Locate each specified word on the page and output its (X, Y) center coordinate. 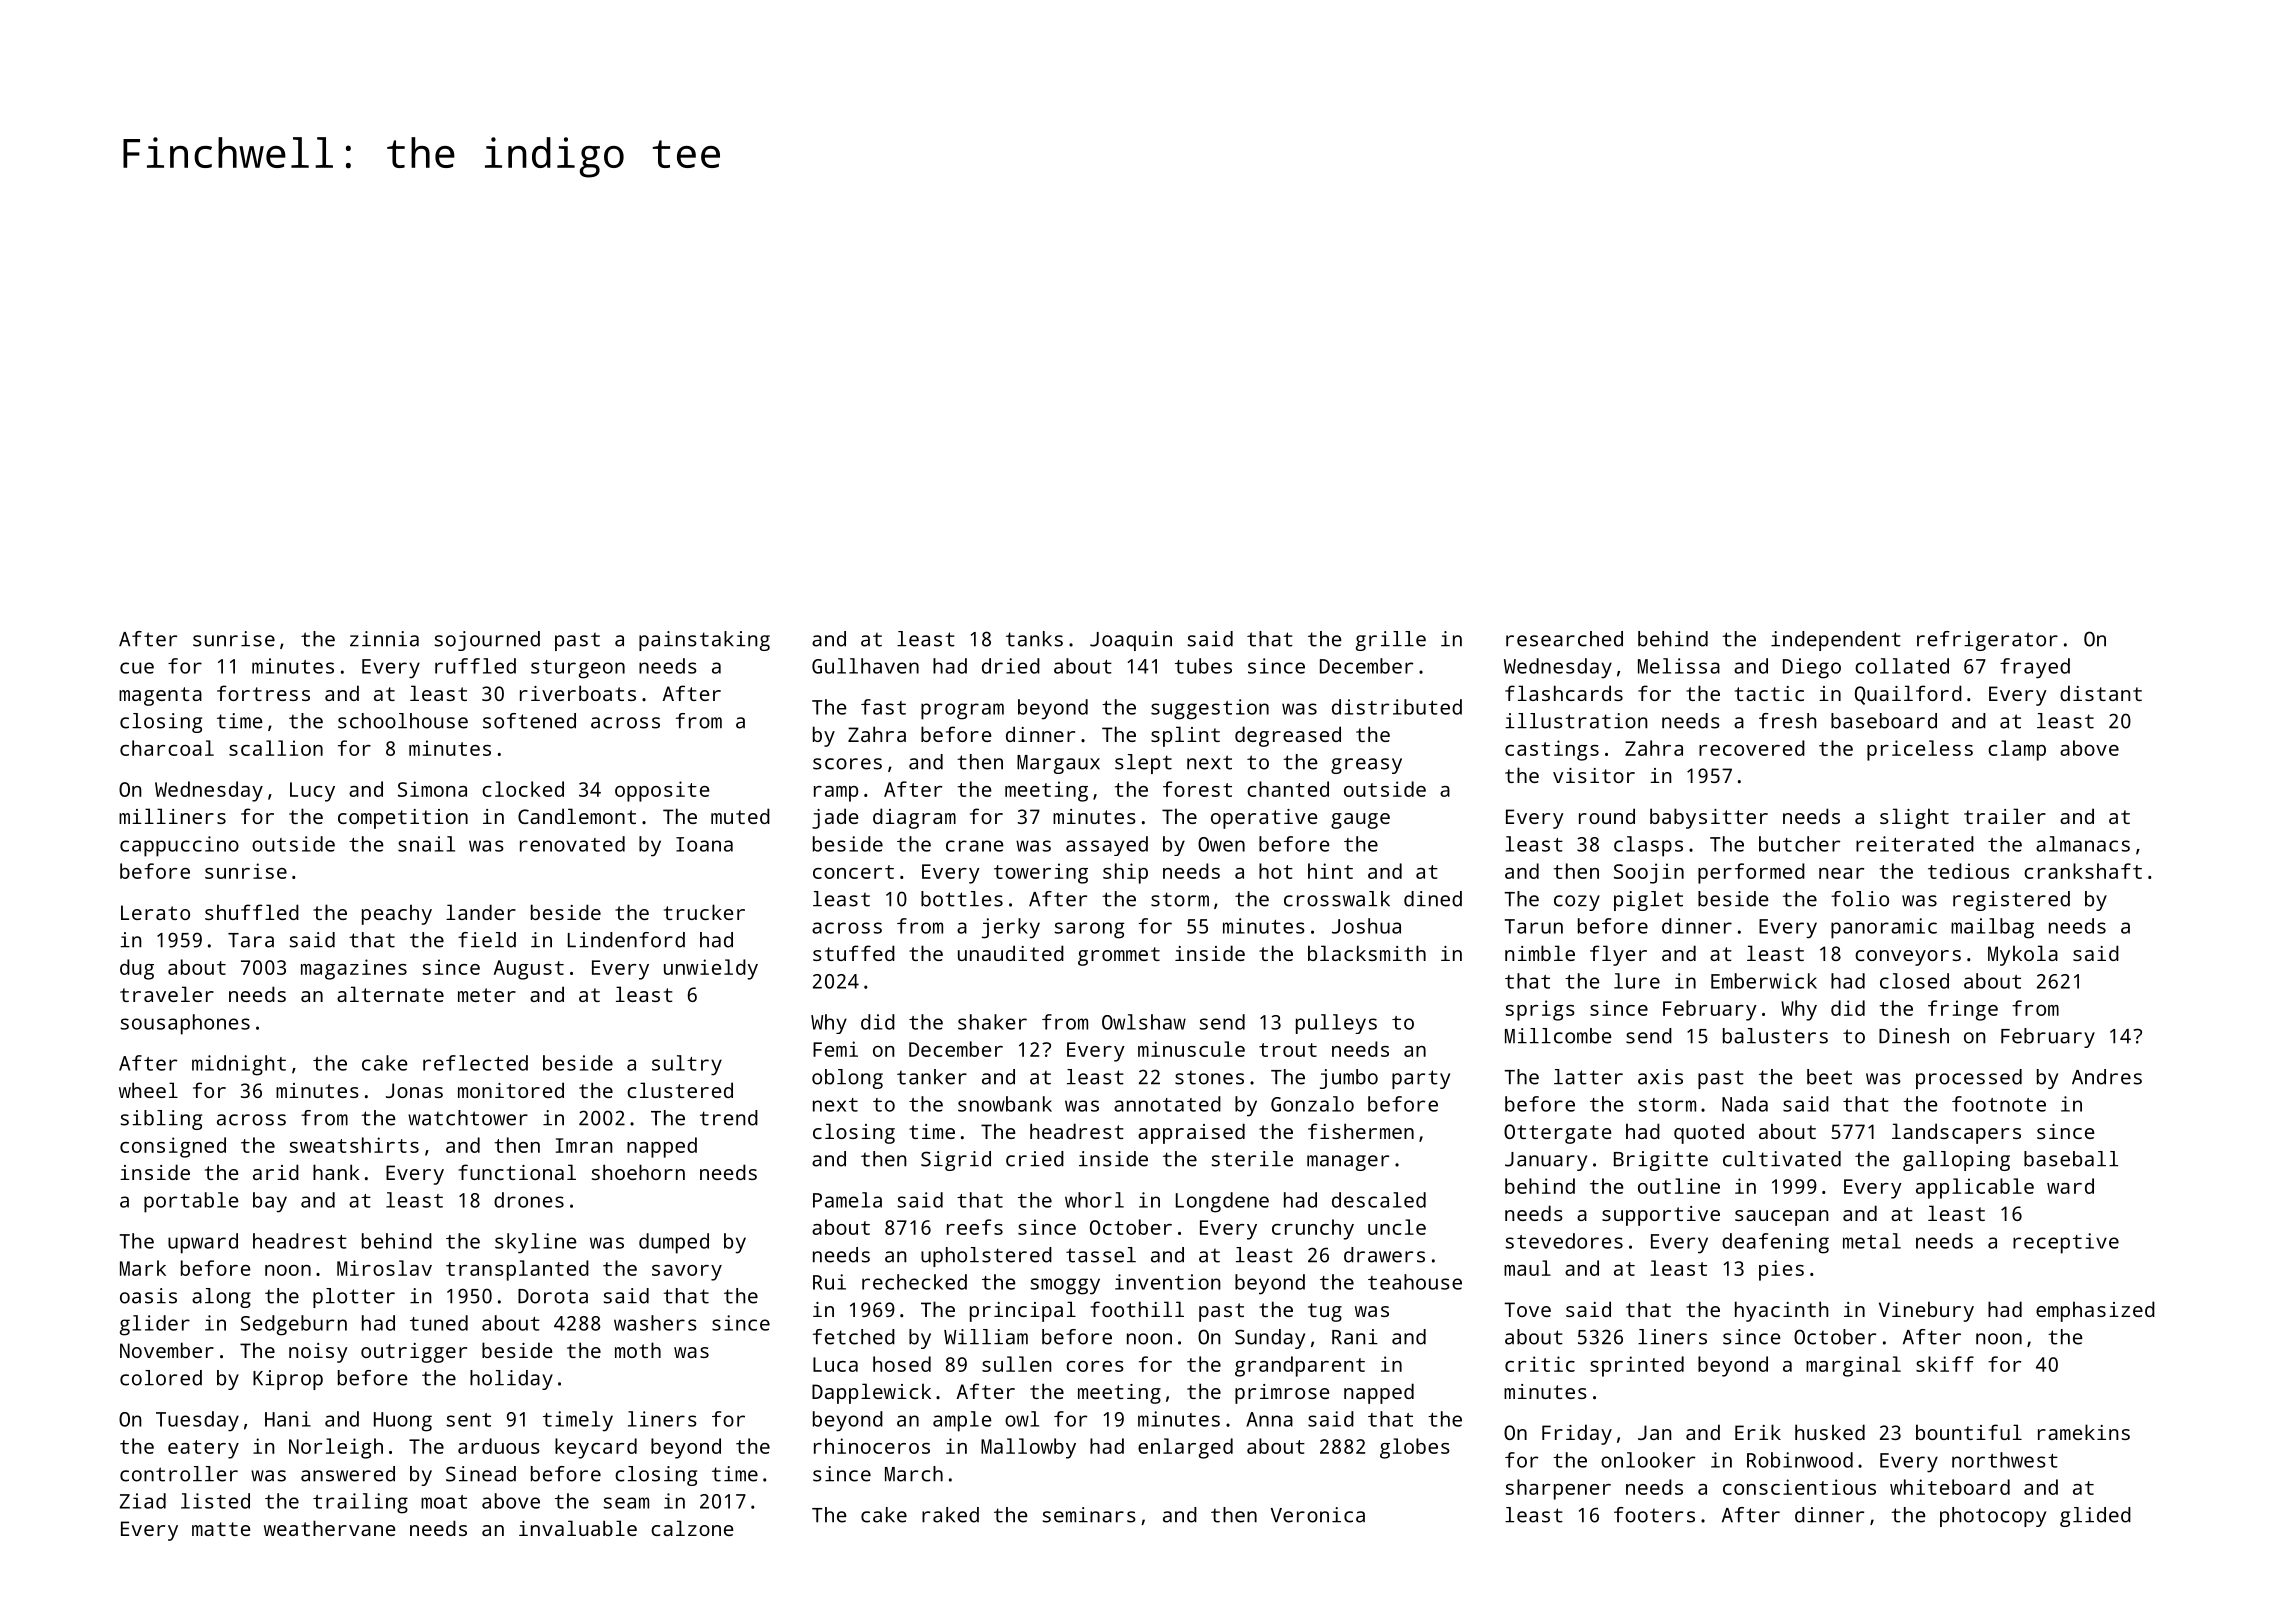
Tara (251, 940)
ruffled (475, 666)
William (986, 1337)
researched (1564, 639)
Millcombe (1558, 1036)
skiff (1945, 1364)
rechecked (914, 1282)
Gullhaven (865, 666)
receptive (2066, 1243)
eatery (203, 1449)
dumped (674, 1243)
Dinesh (1914, 1036)
